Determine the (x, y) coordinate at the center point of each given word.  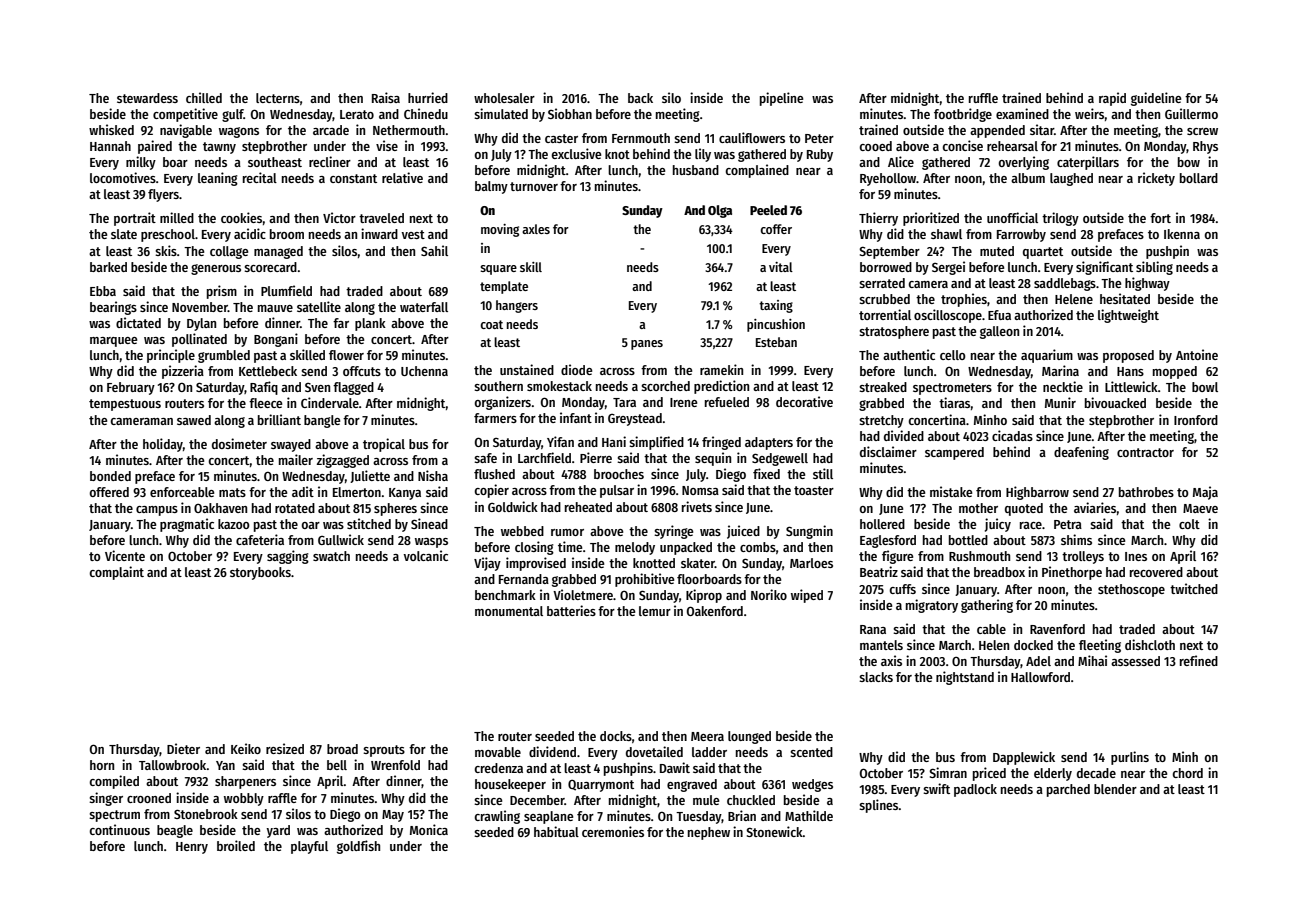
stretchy (881, 421)
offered (109, 492)
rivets (697, 506)
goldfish (358, 847)
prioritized (931, 219)
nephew (709, 833)
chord (1187, 773)
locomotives (123, 177)
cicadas (1012, 435)
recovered (1156, 572)
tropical (384, 445)
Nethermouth (409, 130)
